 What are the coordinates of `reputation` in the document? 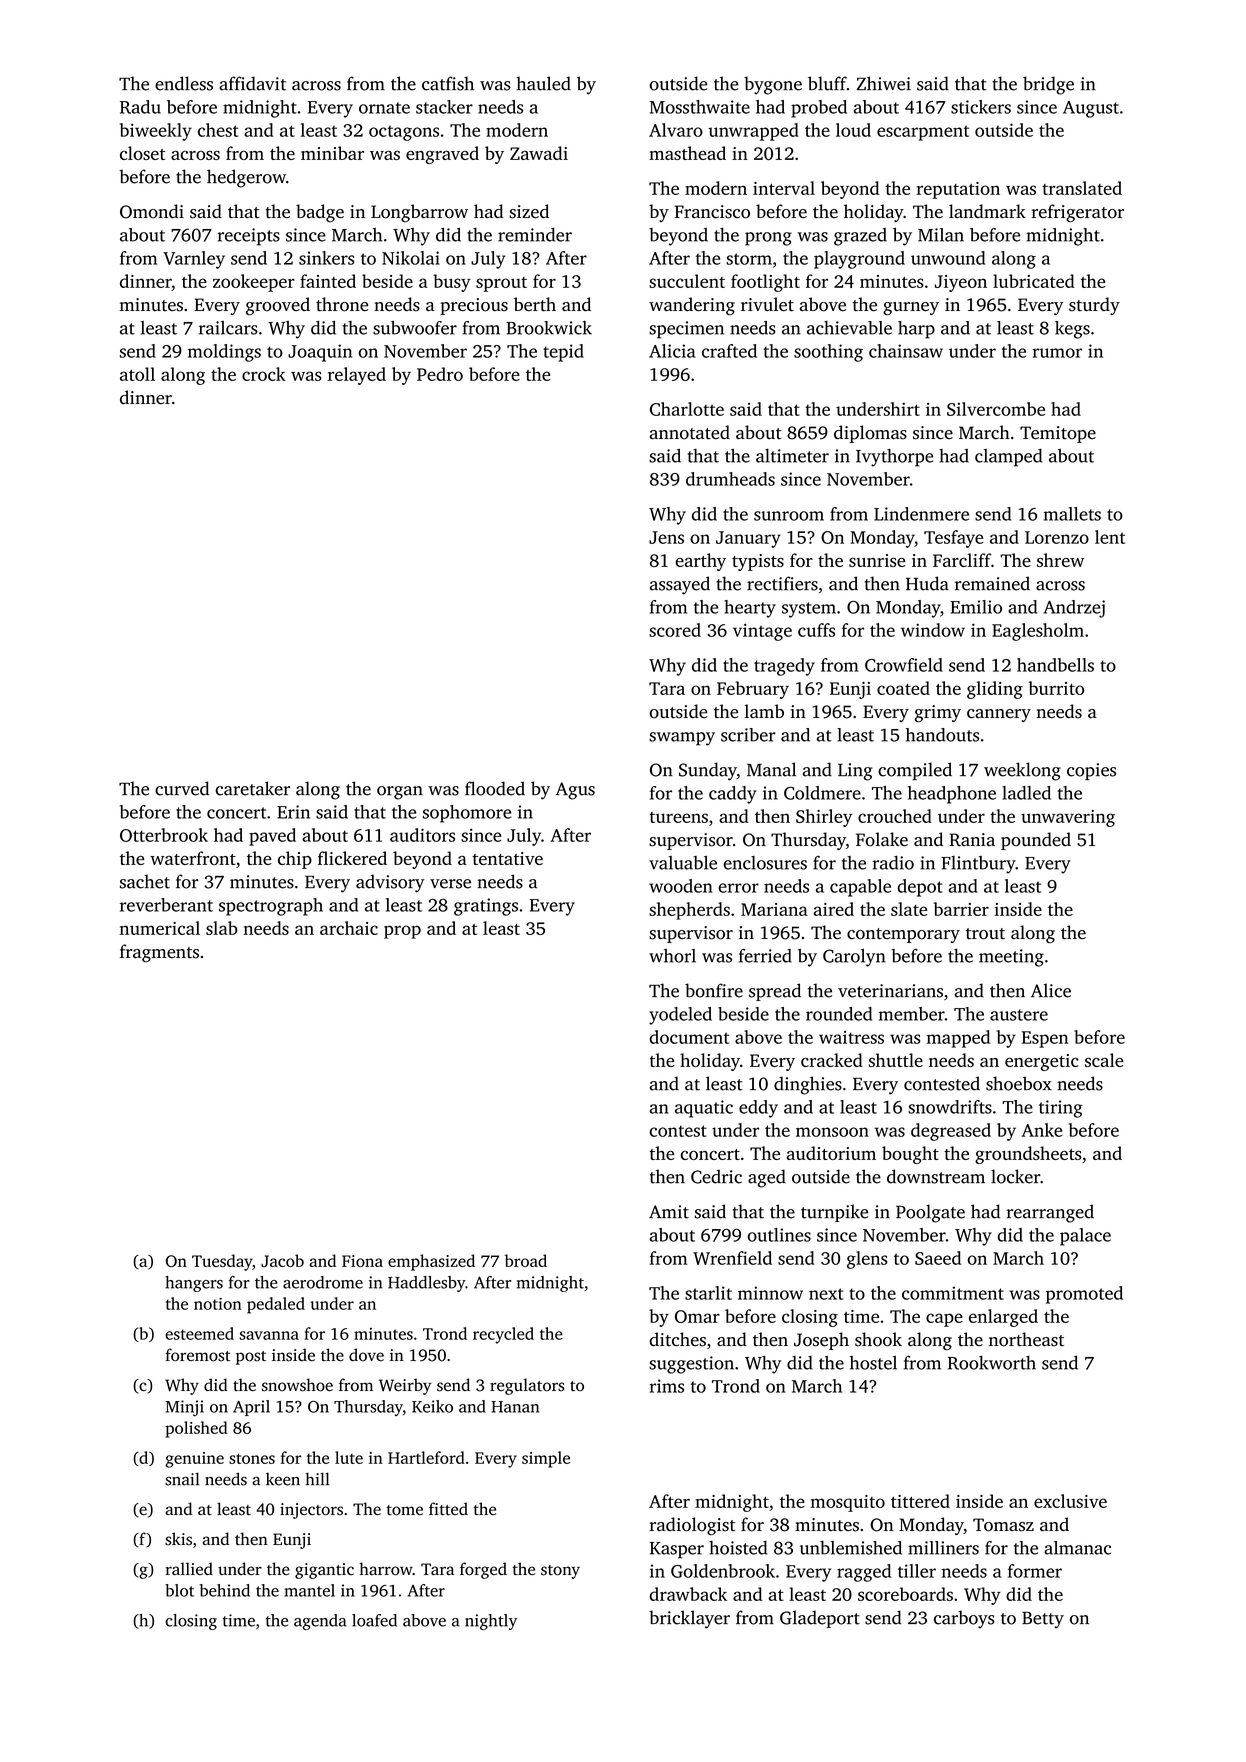 It's located at (958, 190).
